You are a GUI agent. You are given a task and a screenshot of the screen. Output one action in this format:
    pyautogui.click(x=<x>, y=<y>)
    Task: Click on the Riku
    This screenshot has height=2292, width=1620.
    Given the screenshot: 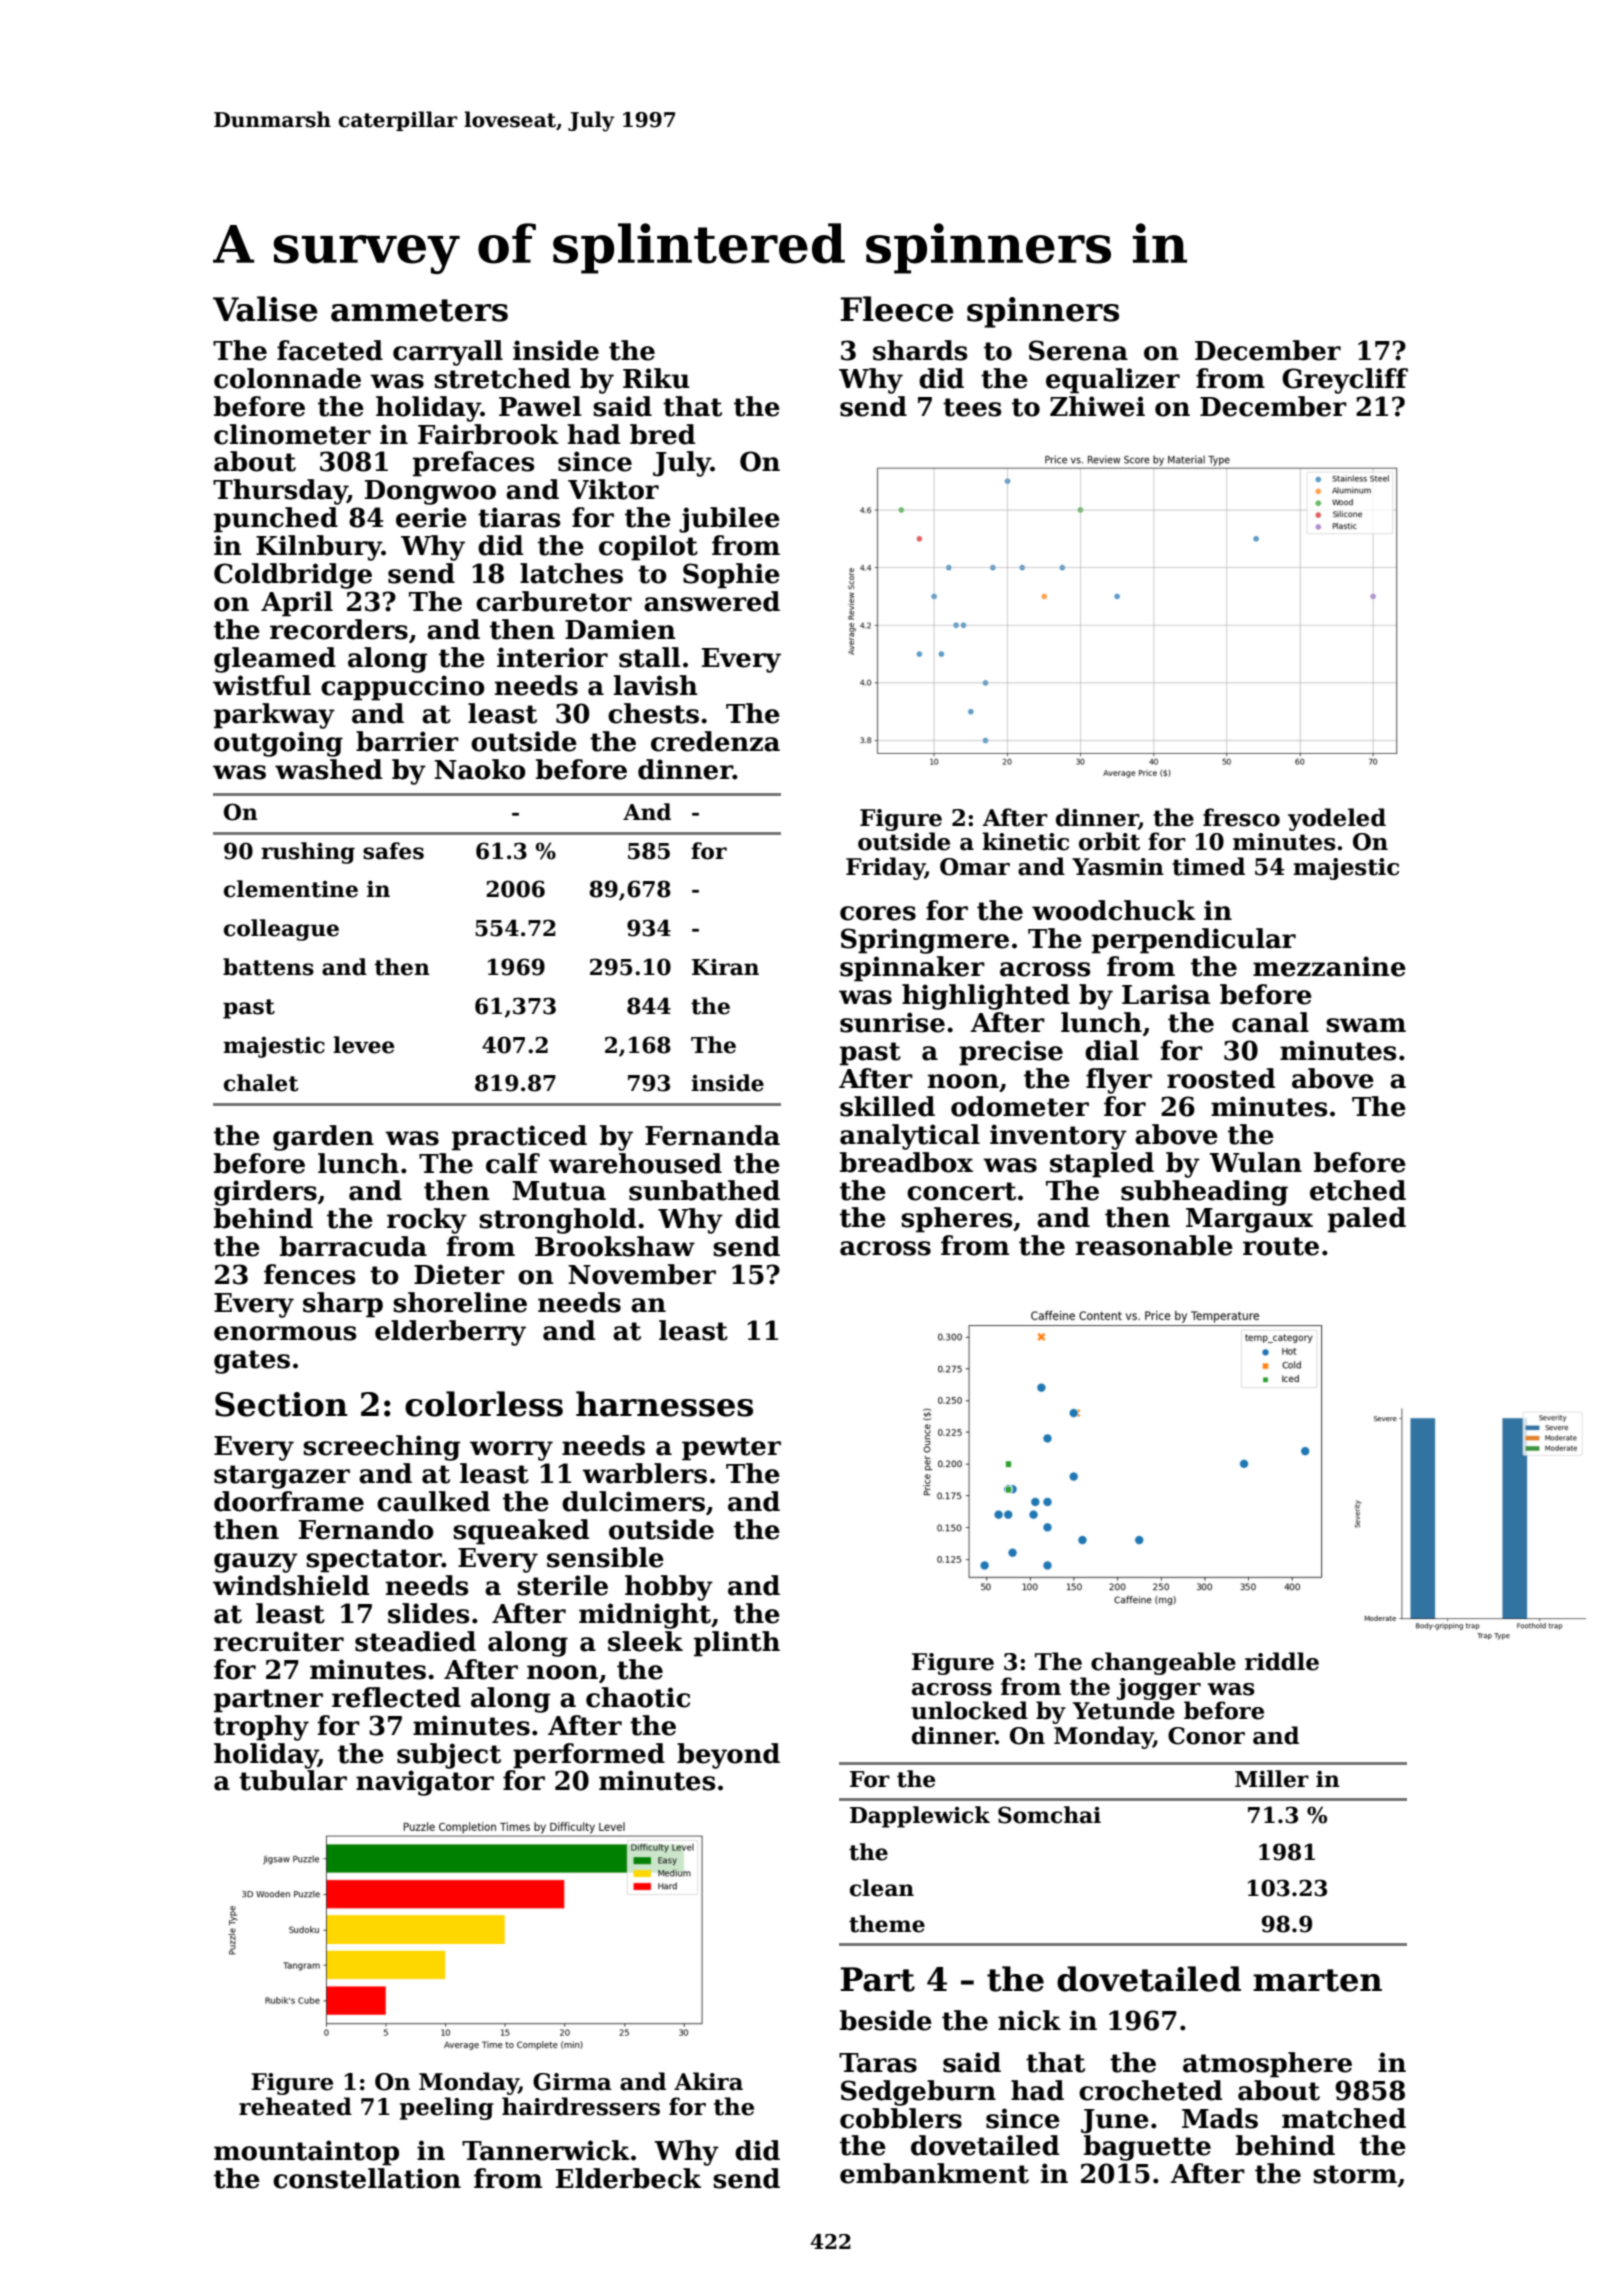 What is the action you would take?
    pyautogui.click(x=656, y=378)
